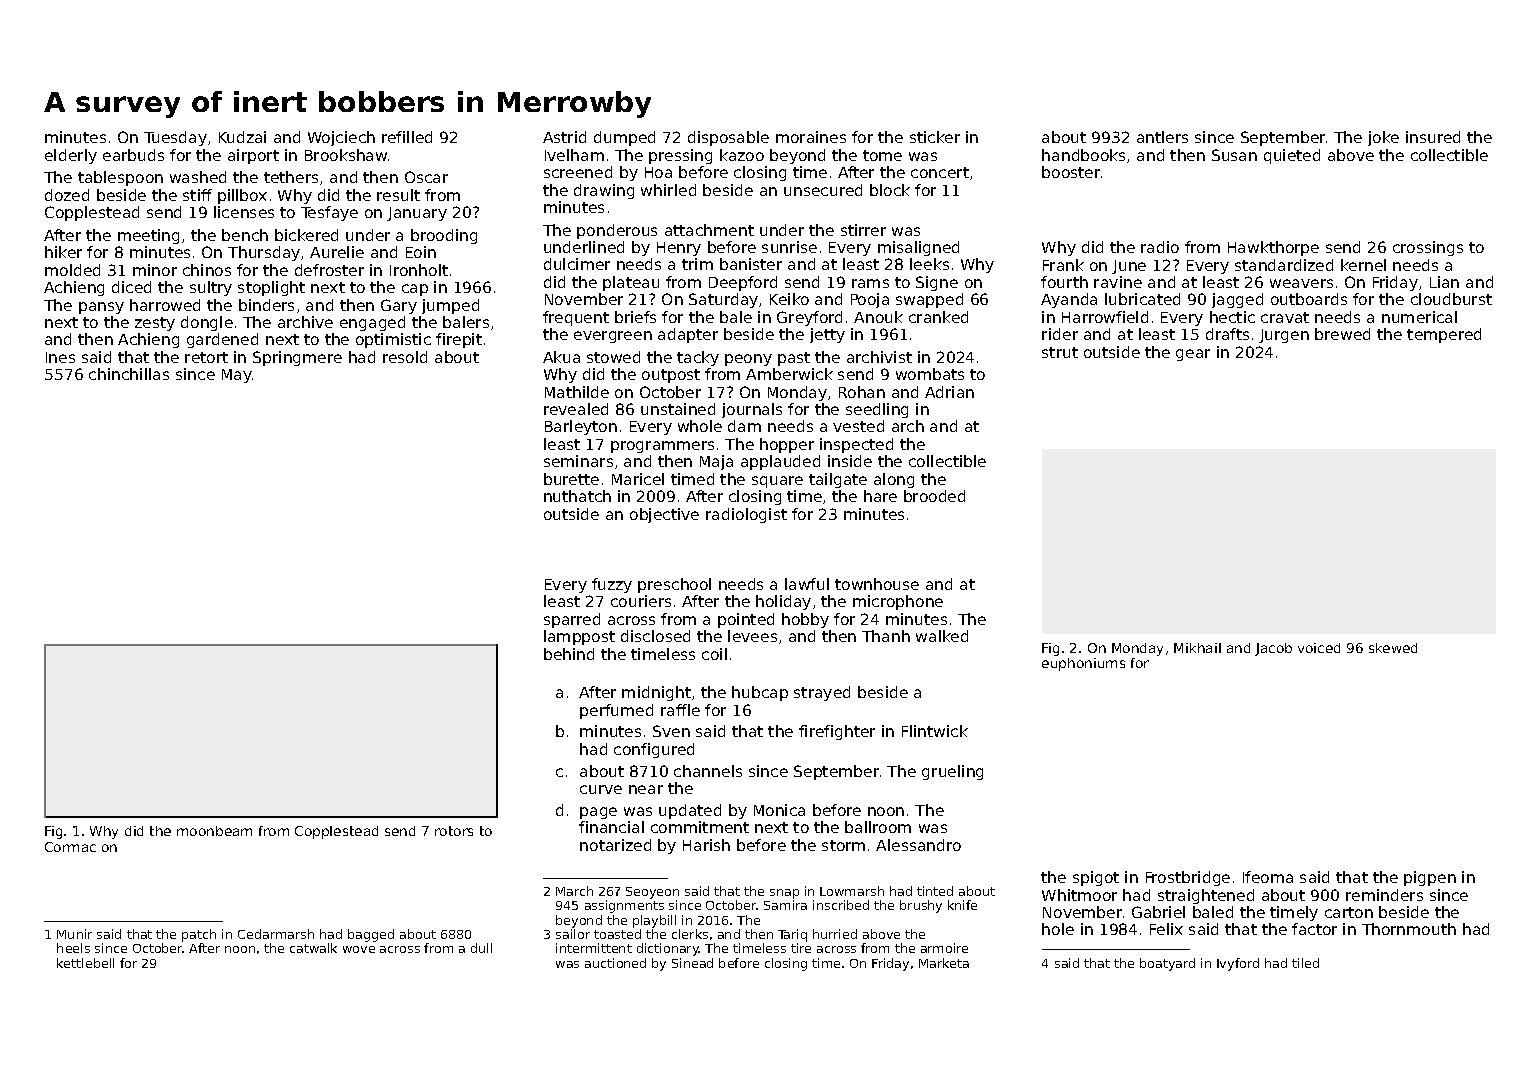  What do you see at coordinates (454, 831) in the image?
I see `rotors` at bounding box center [454, 831].
